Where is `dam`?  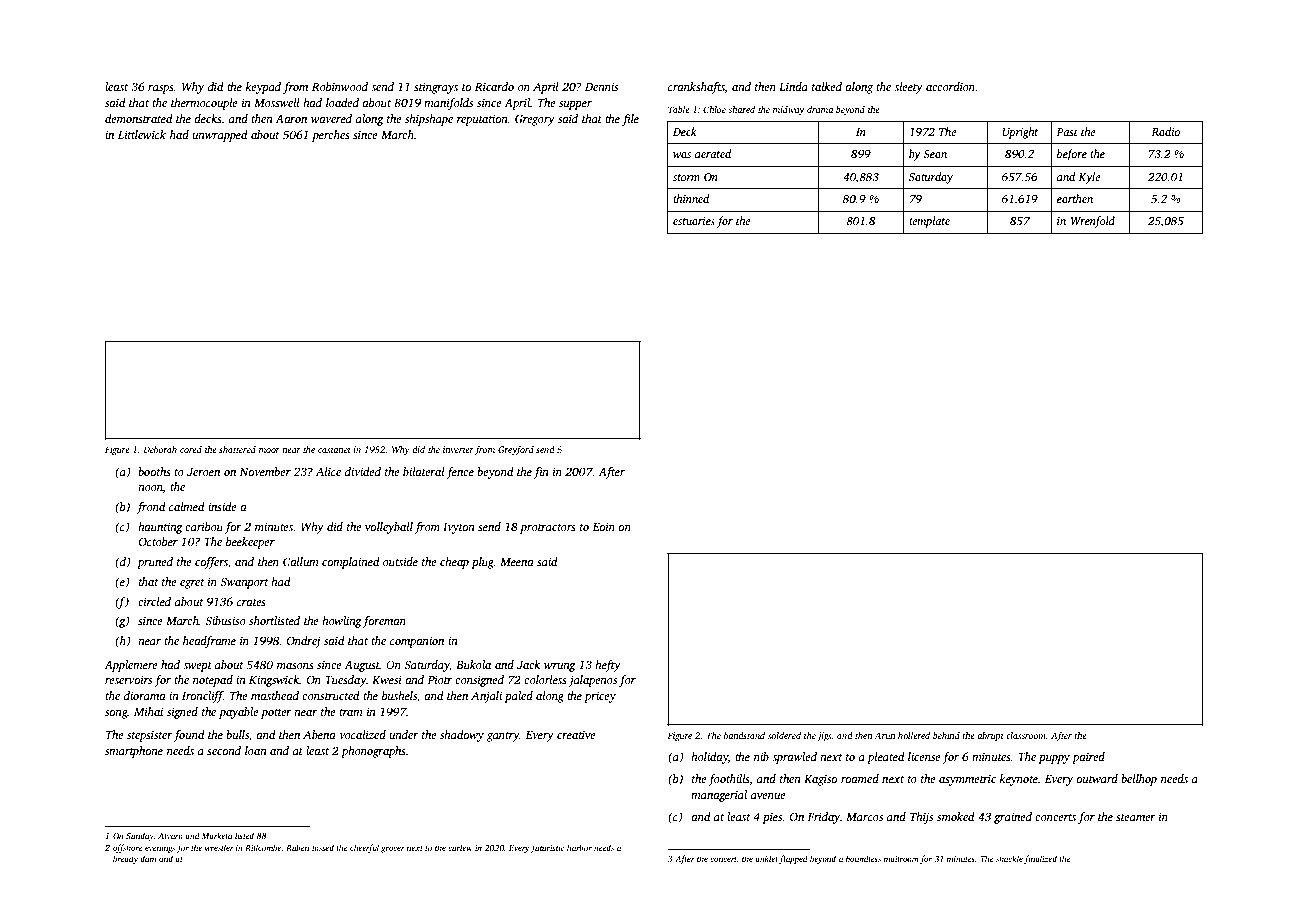
dam is located at coordinates (148, 858).
